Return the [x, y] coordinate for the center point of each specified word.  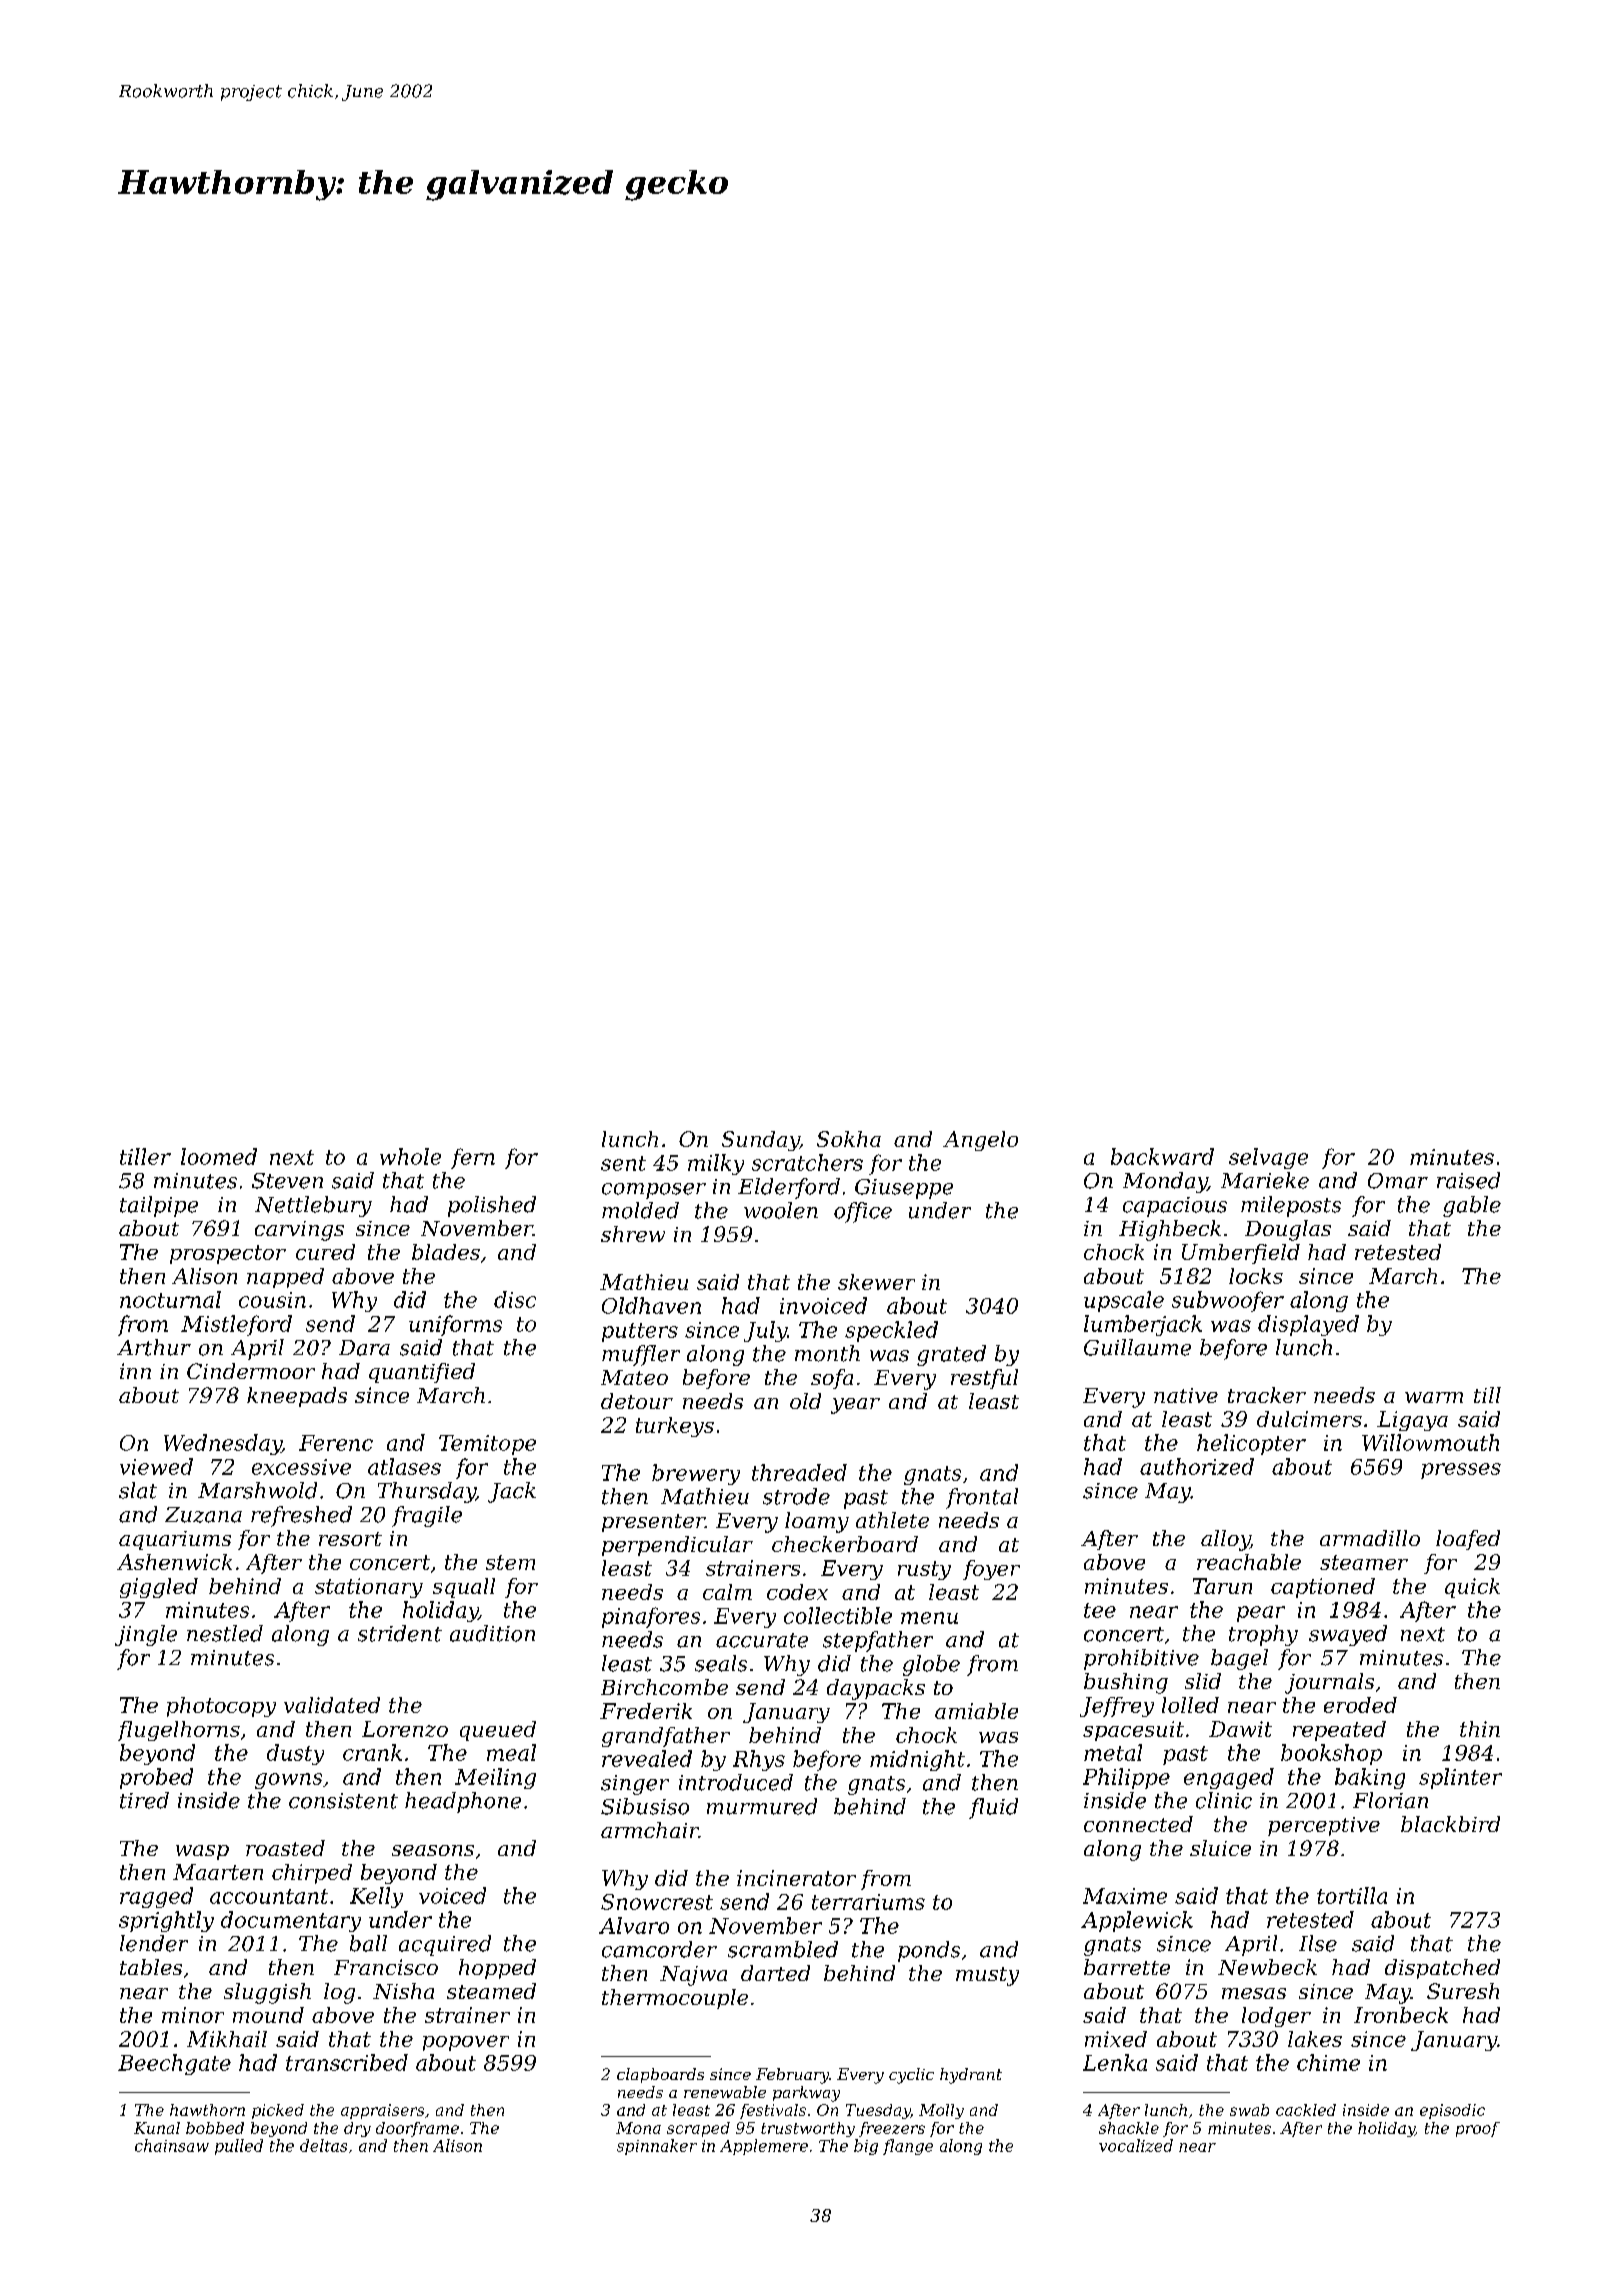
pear [1261, 1614]
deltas [323, 2145]
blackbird [1450, 1824]
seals [721, 1663]
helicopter [1251, 1444]
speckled [891, 1331]
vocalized [1136, 2145]
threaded [799, 1472]
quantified [422, 1373]
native [1186, 1395]
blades [446, 1252]
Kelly [376, 1897]
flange [908, 2147]
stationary [369, 1588]
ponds [929, 1951]
